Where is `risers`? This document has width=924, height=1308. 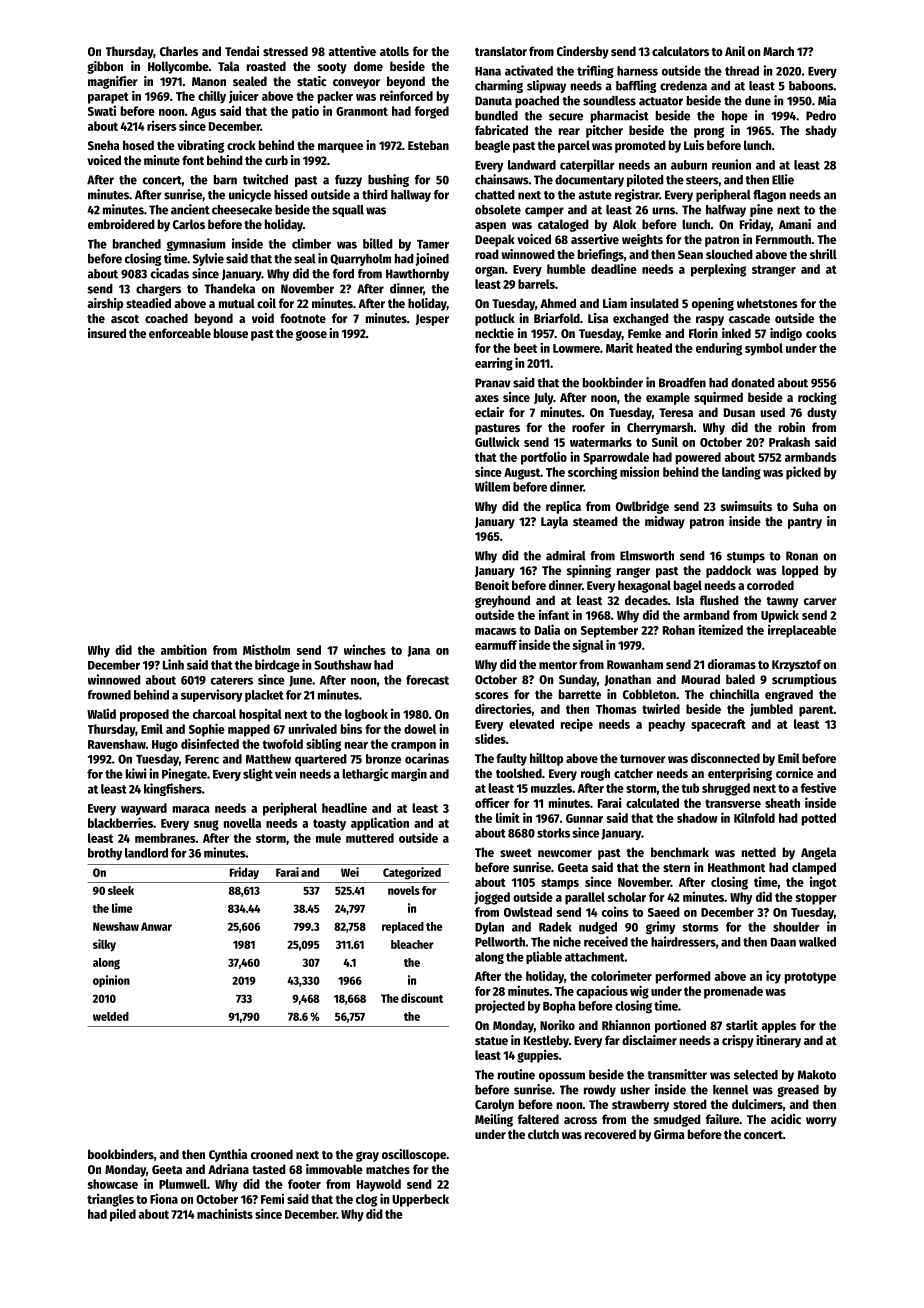 risers is located at coordinates (162, 125).
